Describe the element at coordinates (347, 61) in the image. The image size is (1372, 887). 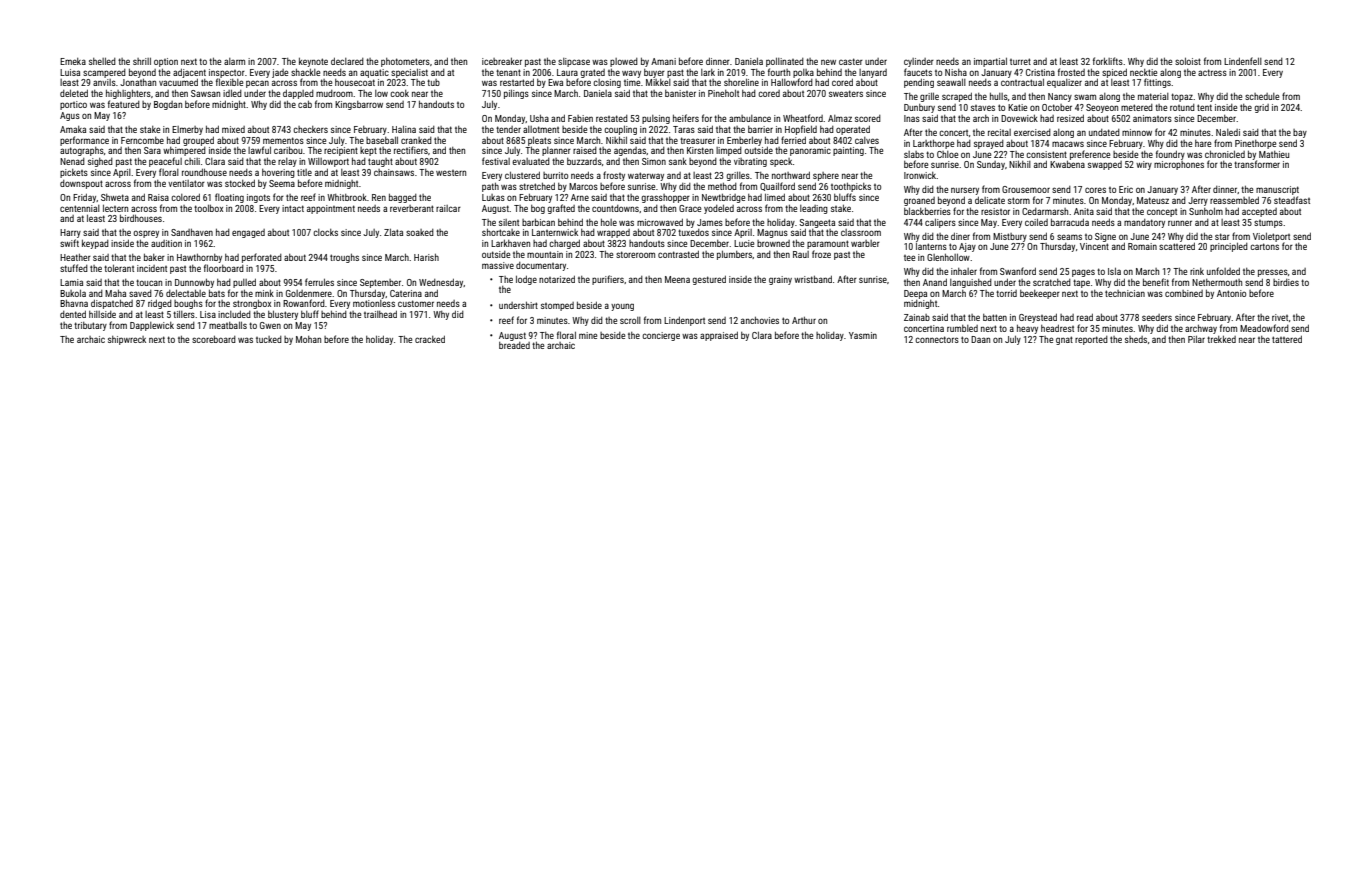
I see `declared` at that location.
